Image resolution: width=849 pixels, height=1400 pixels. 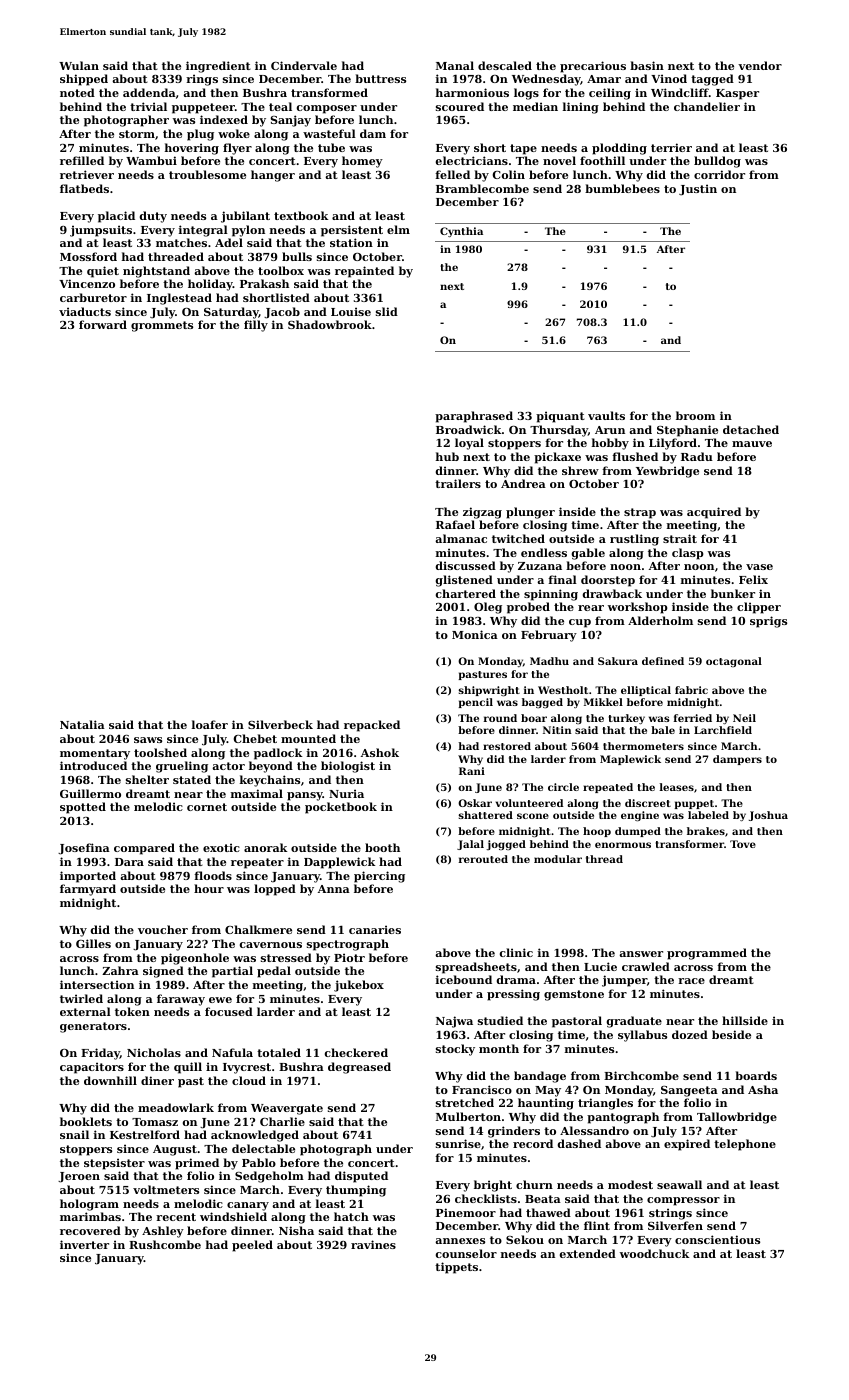 What do you see at coordinates (79, 65) in the screenshot?
I see `Wulan` at bounding box center [79, 65].
